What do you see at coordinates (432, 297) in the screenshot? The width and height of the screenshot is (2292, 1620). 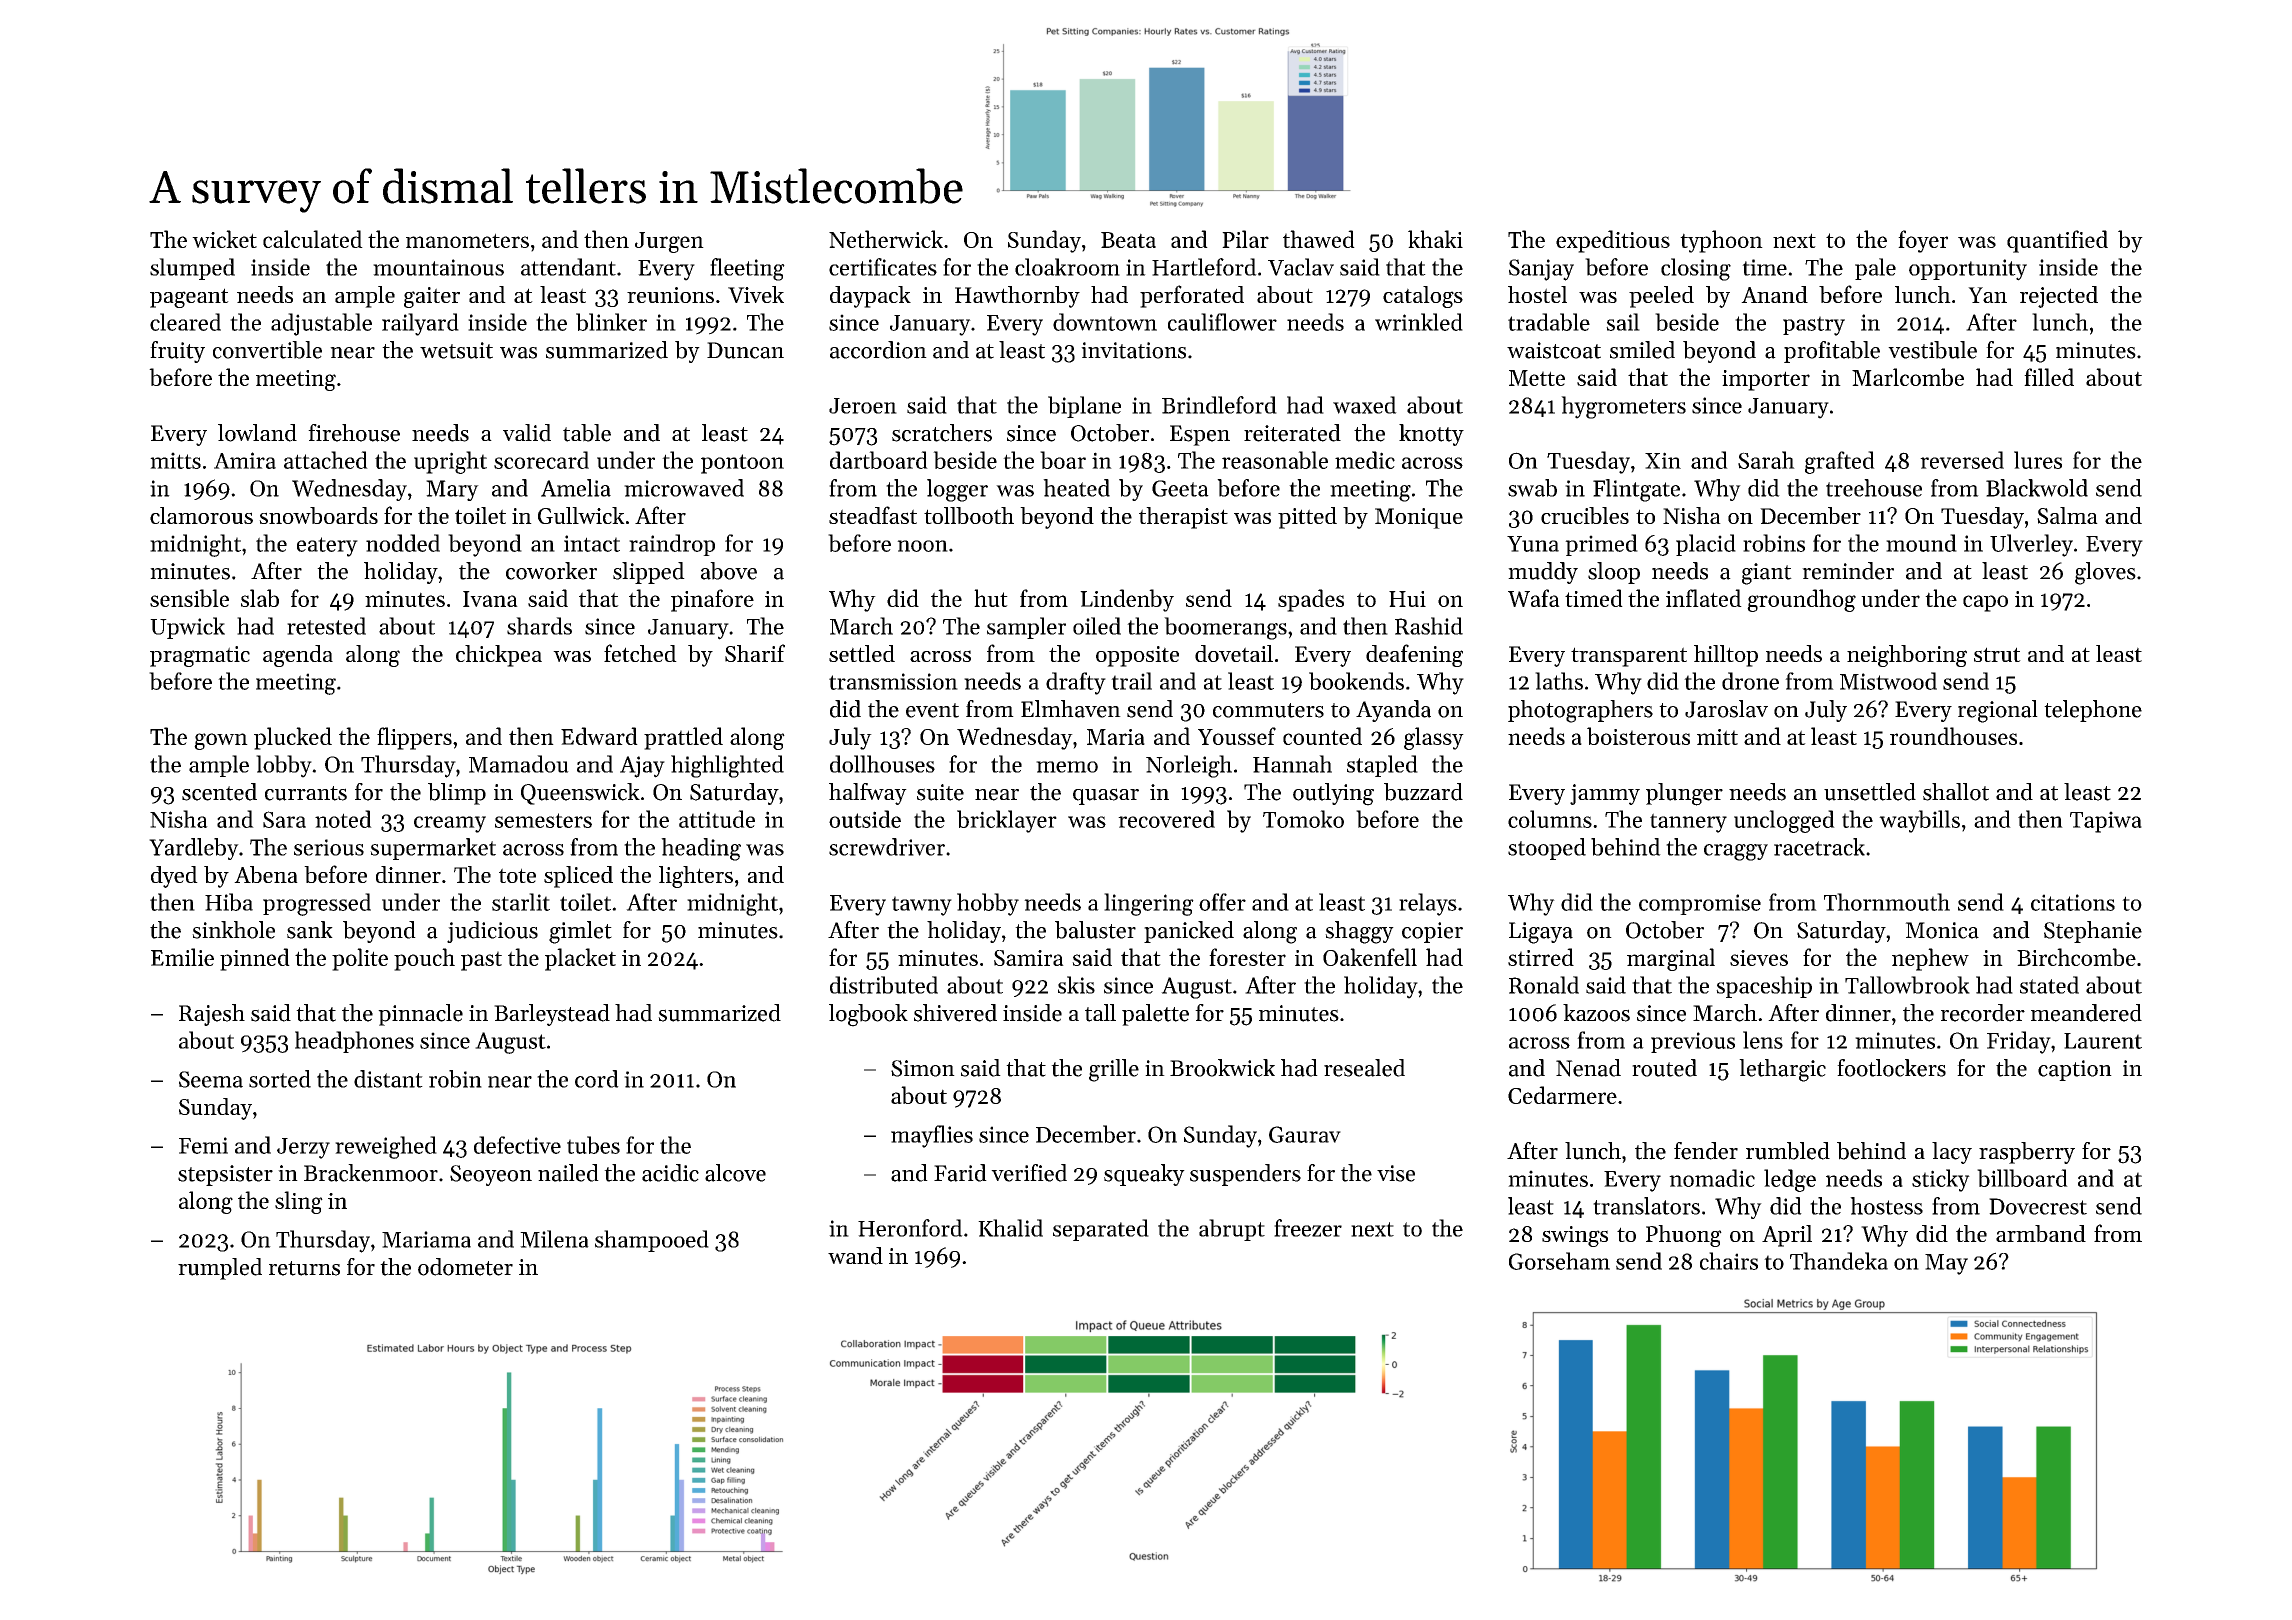 I see `gaiter` at bounding box center [432, 297].
